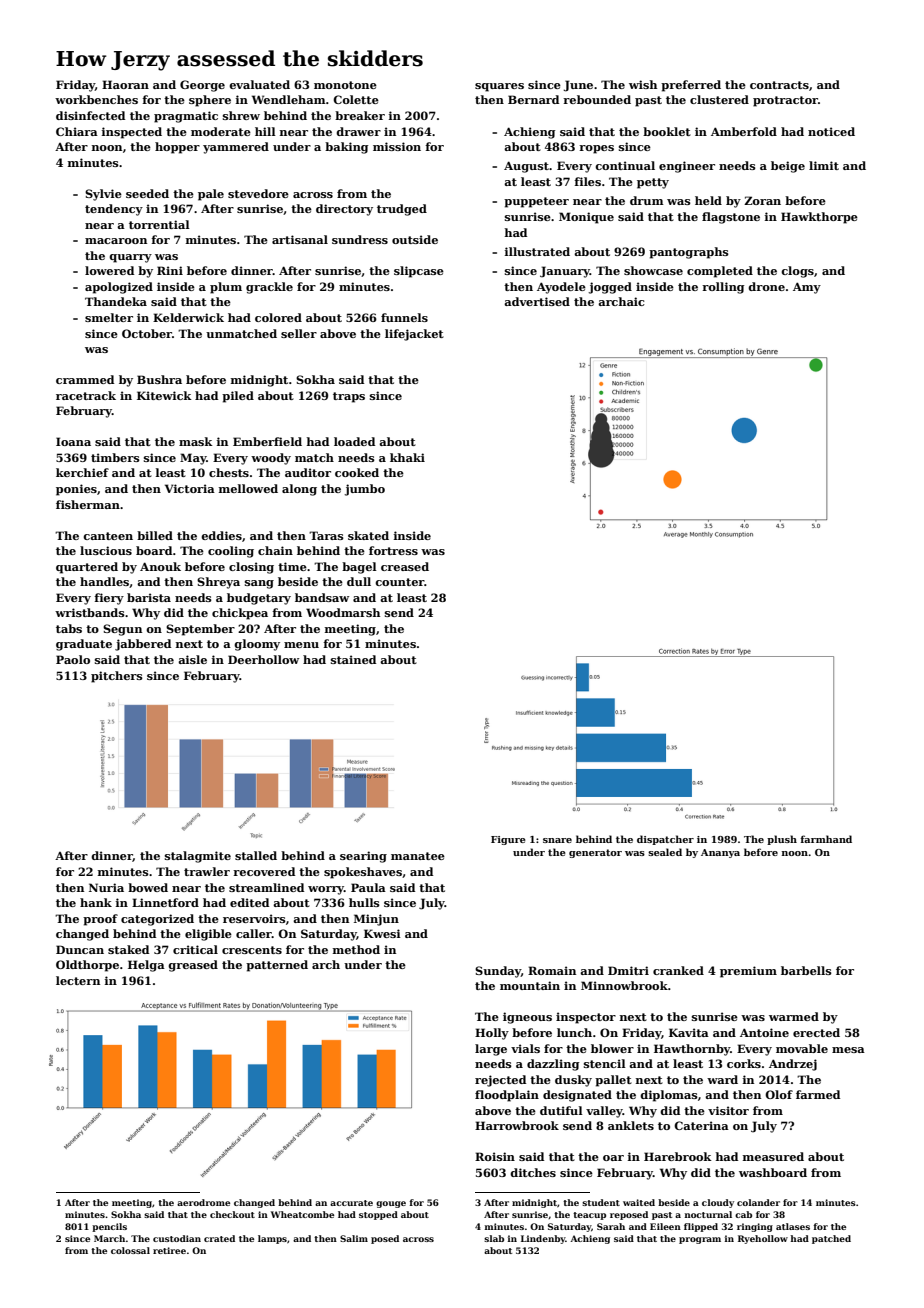 This screenshot has height=1308, width=924. I want to click on farmhand, so click(826, 839).
